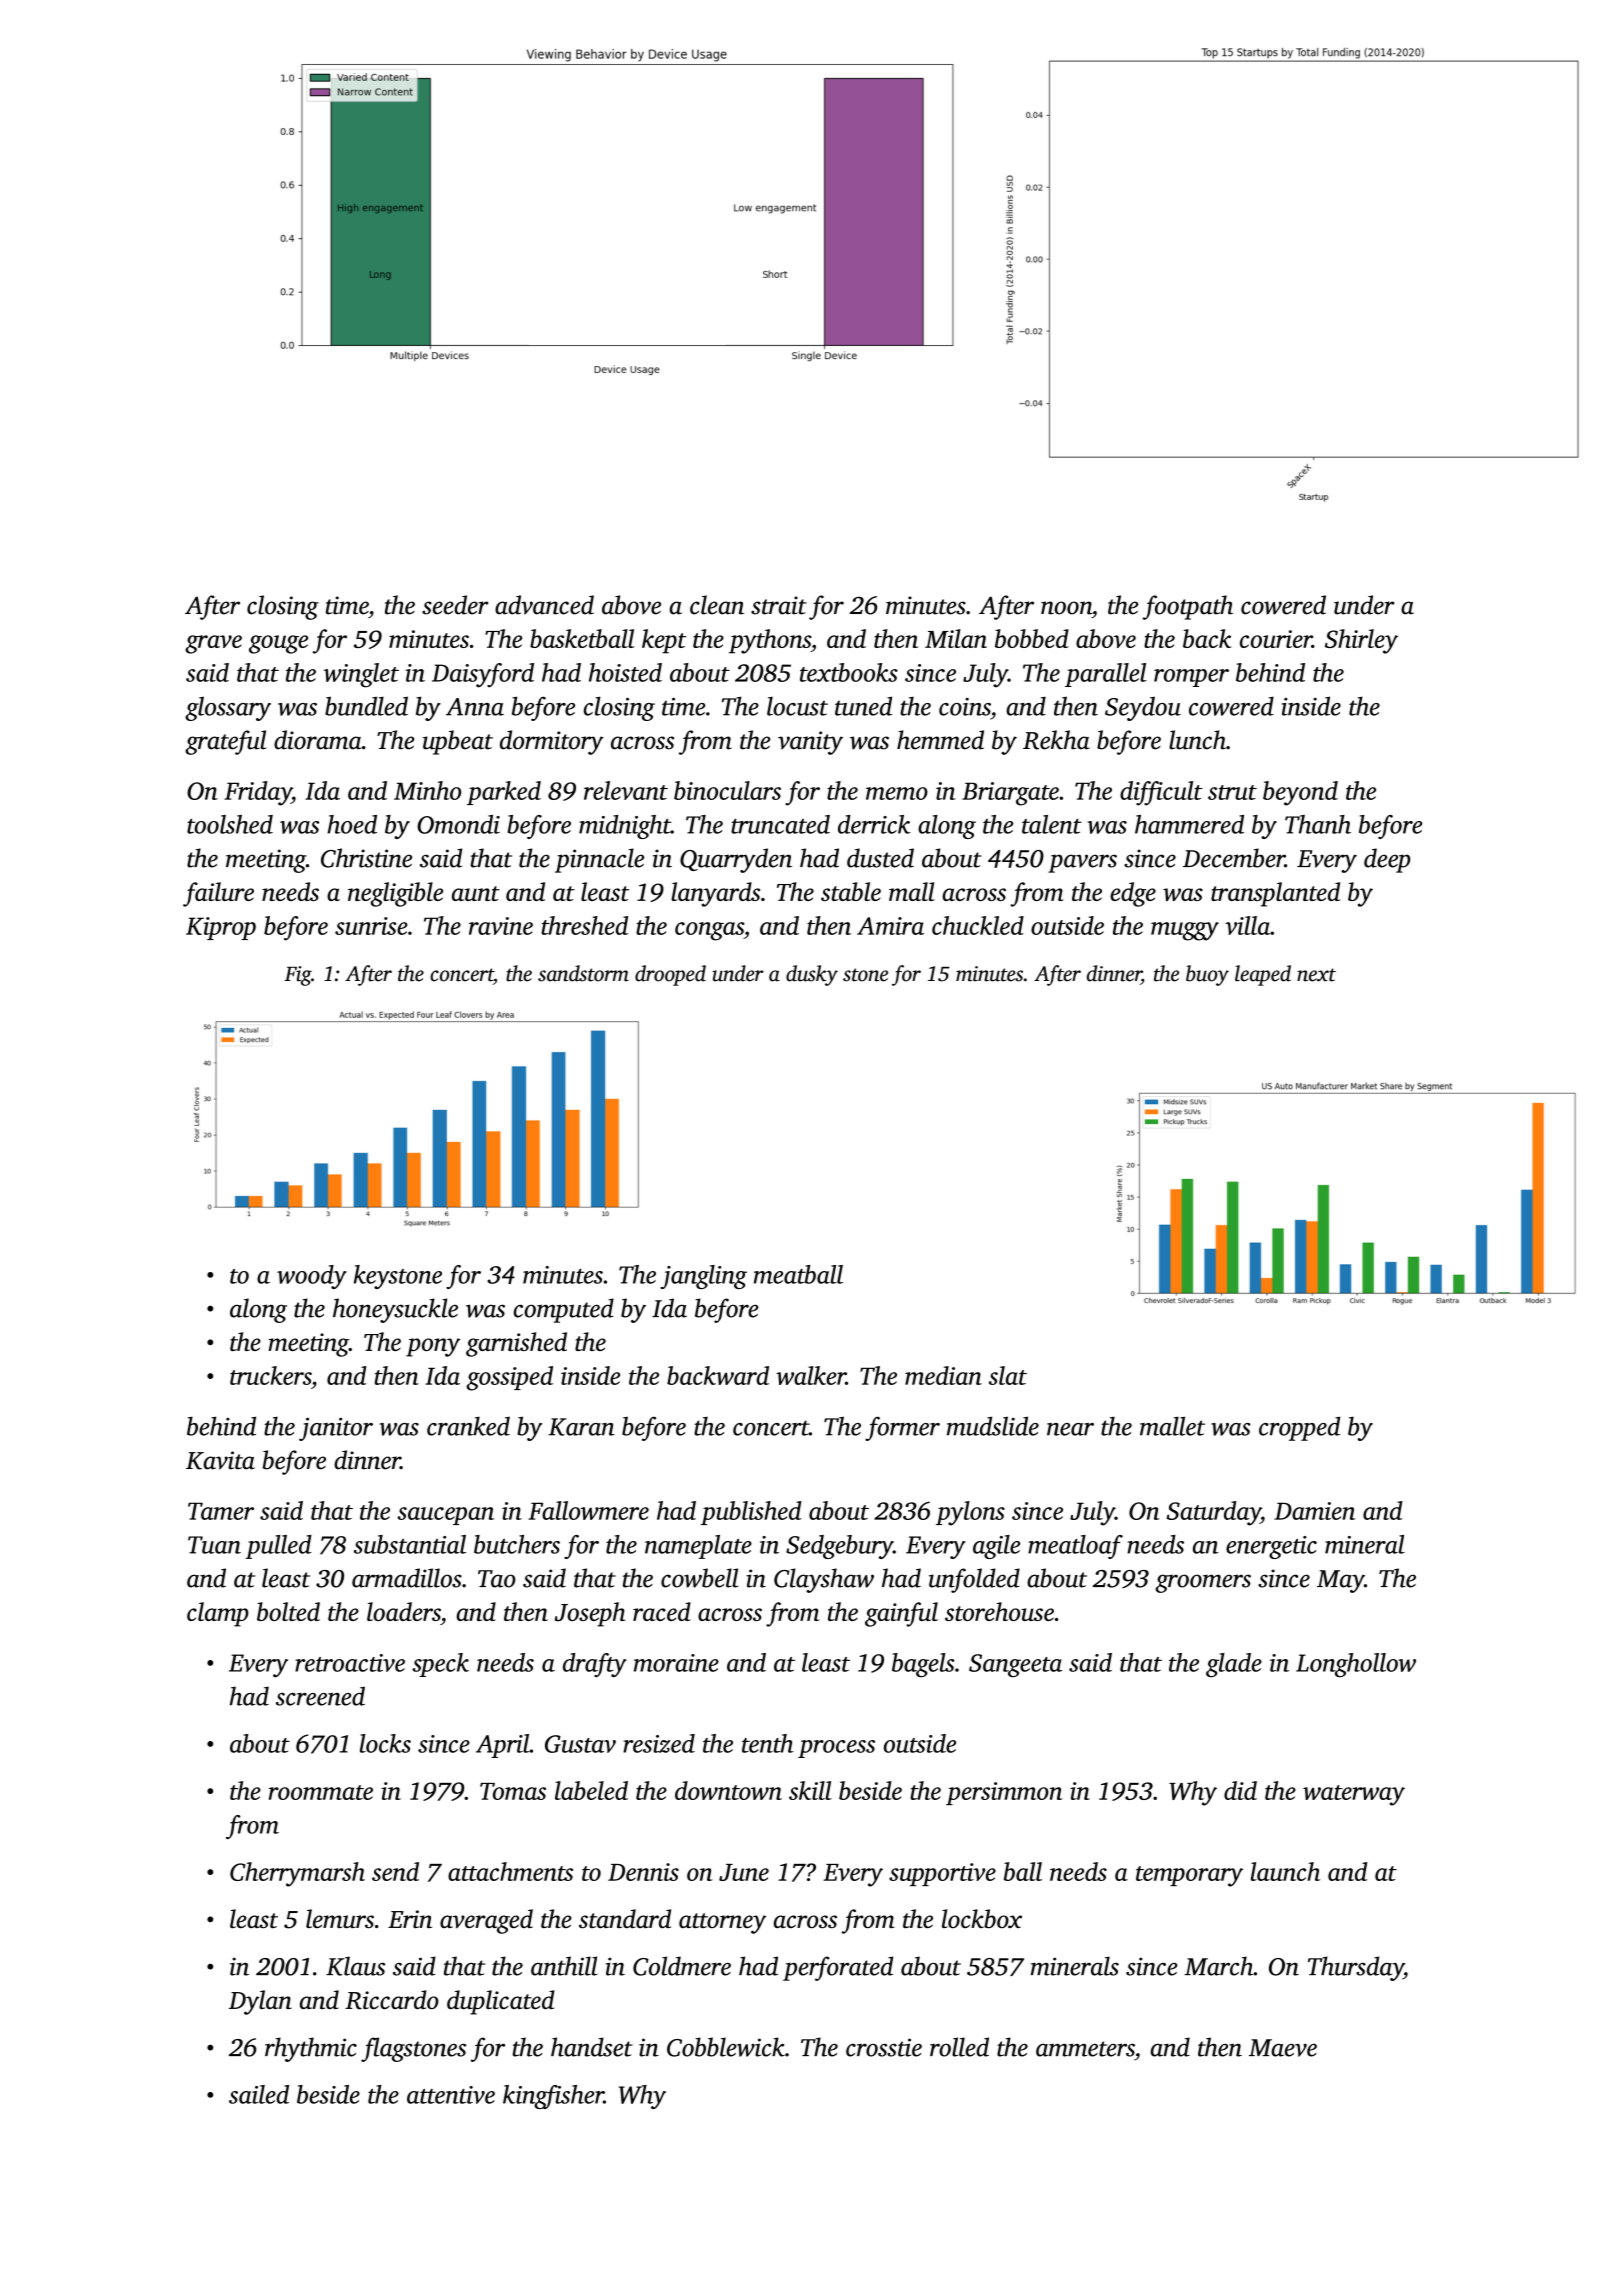 The image size is (1620, 2292). I want to click on next, so click(1316, 975).
